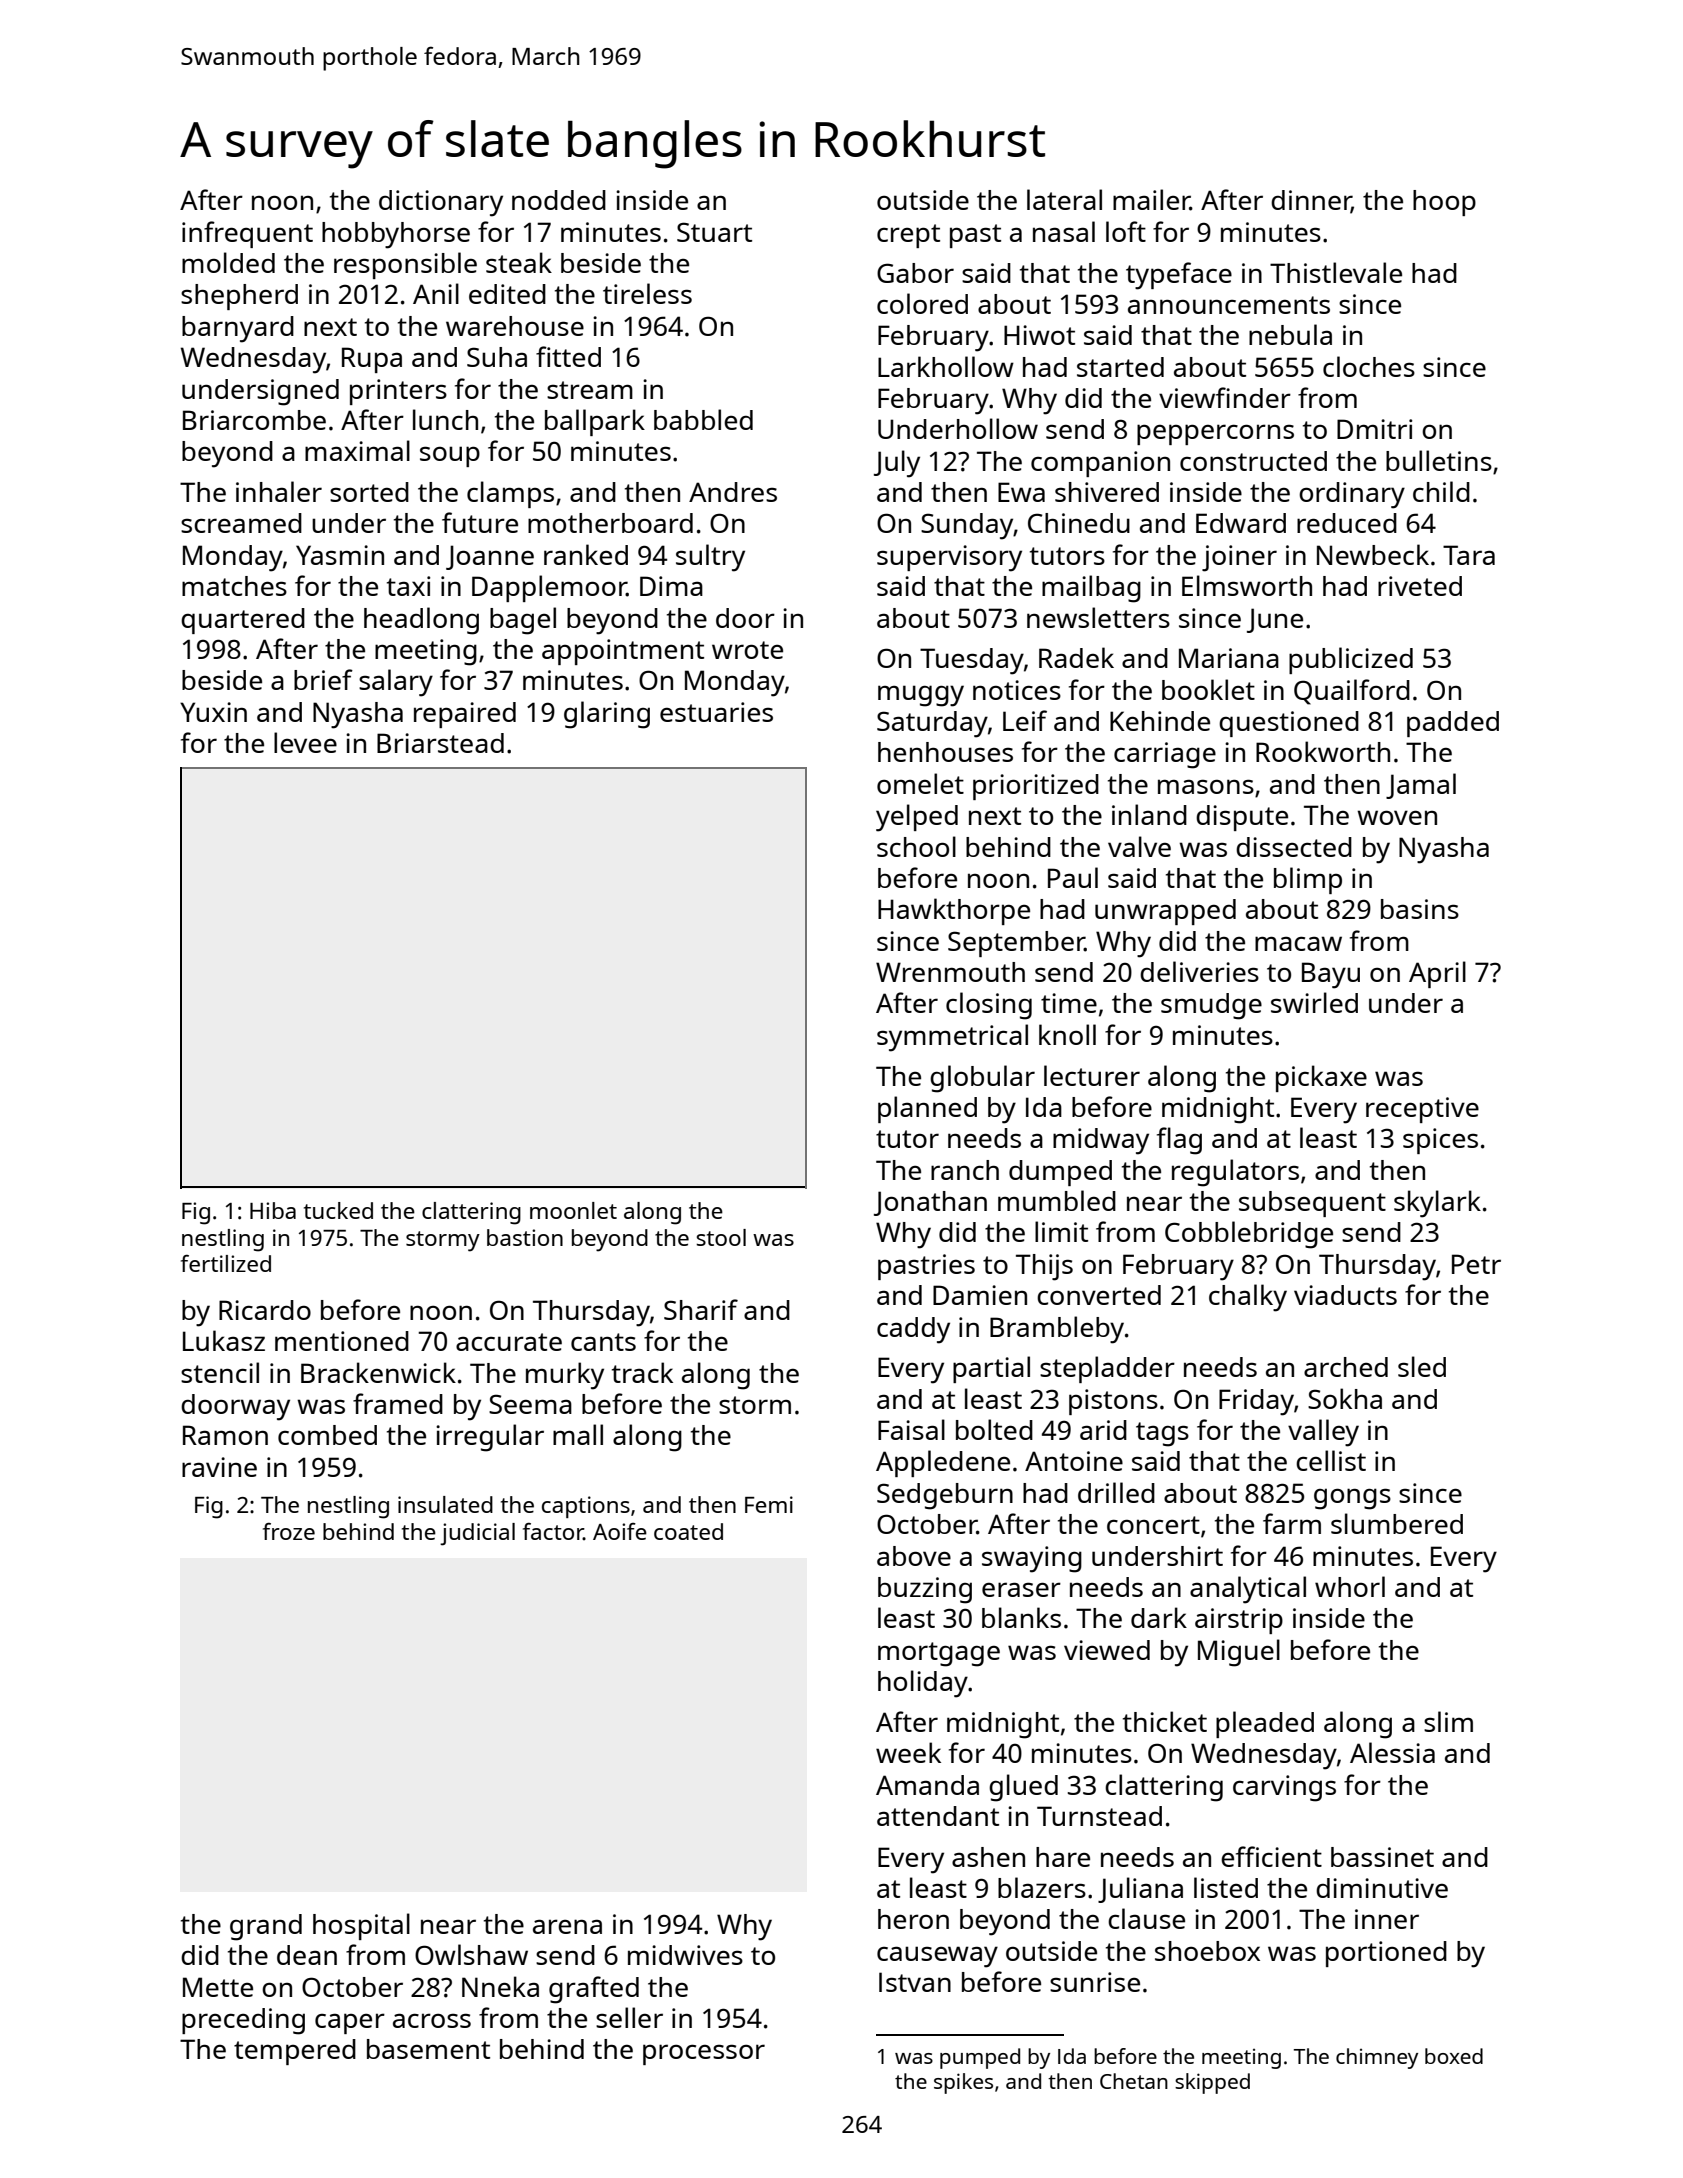  Describe the element at coordinates (1422, 1366) in the screenshot. I see `sled` at that location.
